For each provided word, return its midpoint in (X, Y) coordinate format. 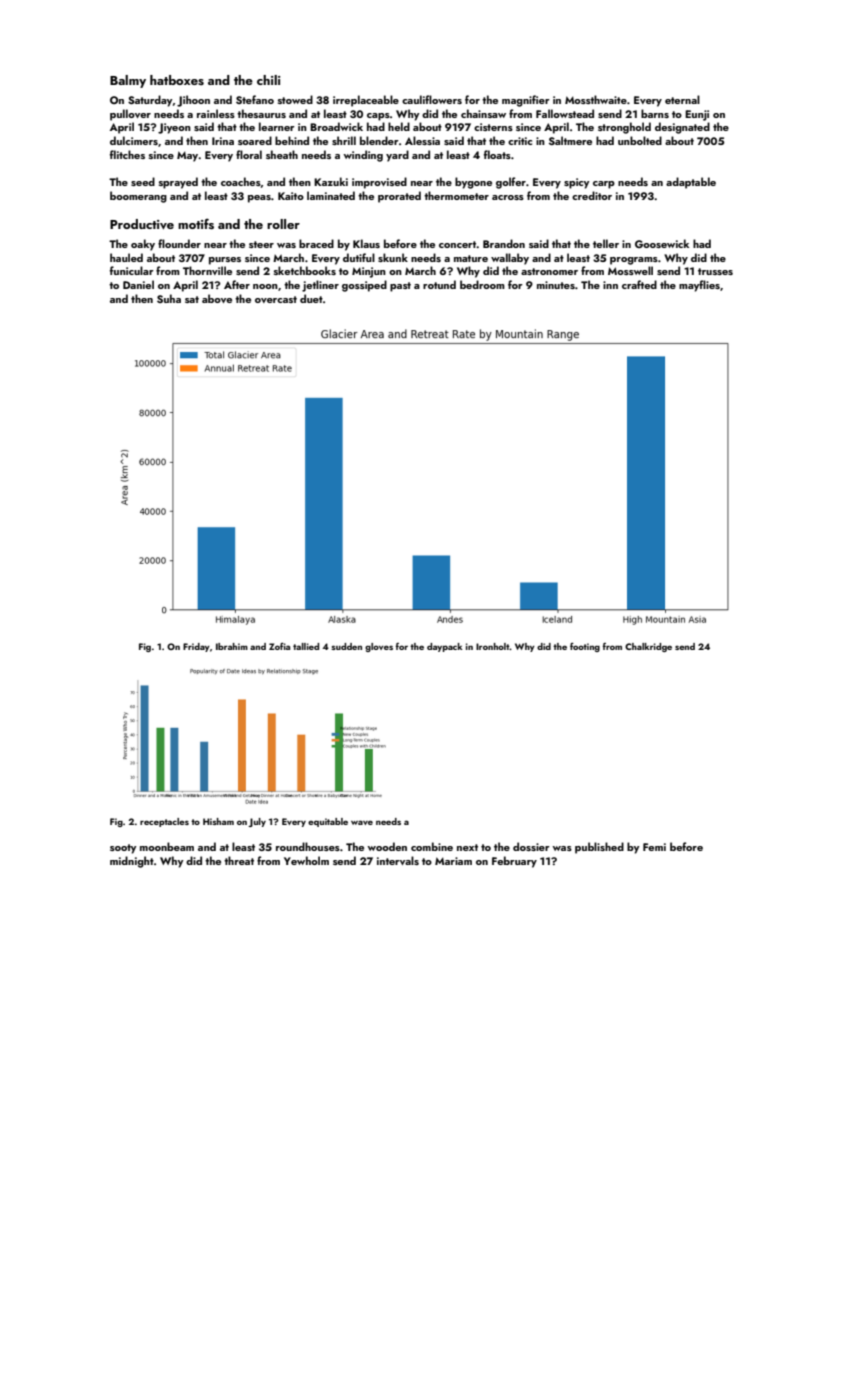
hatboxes (177, 80)
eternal (682, 99)
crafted (639, 284)
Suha (169, 298)
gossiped (364, 286)
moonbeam (167, 846)
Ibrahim (232, 646)
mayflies (699, 286)
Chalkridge (648, 647)
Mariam (453, 861)
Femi (654, 847)
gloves (379, 647)
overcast (276, 299)
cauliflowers (432, 99)
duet (311, 298)
